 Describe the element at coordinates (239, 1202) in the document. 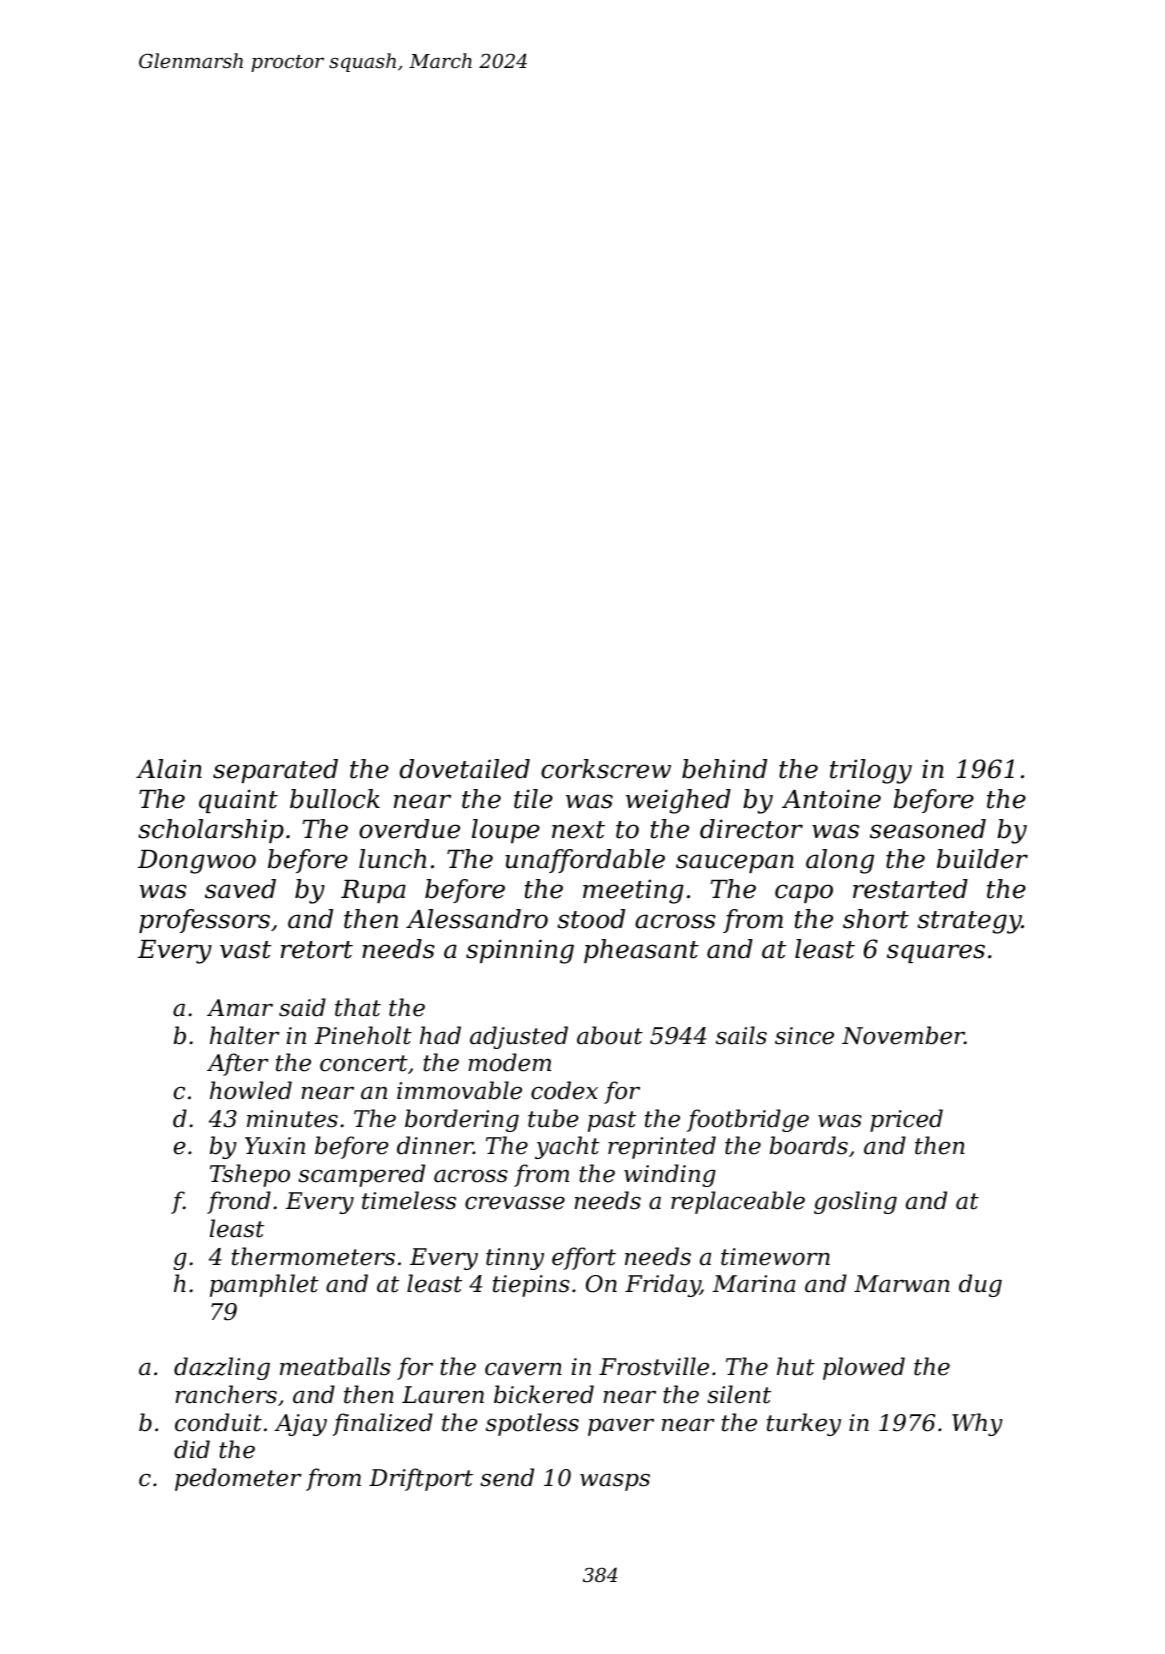

I see `frond` at that location.
